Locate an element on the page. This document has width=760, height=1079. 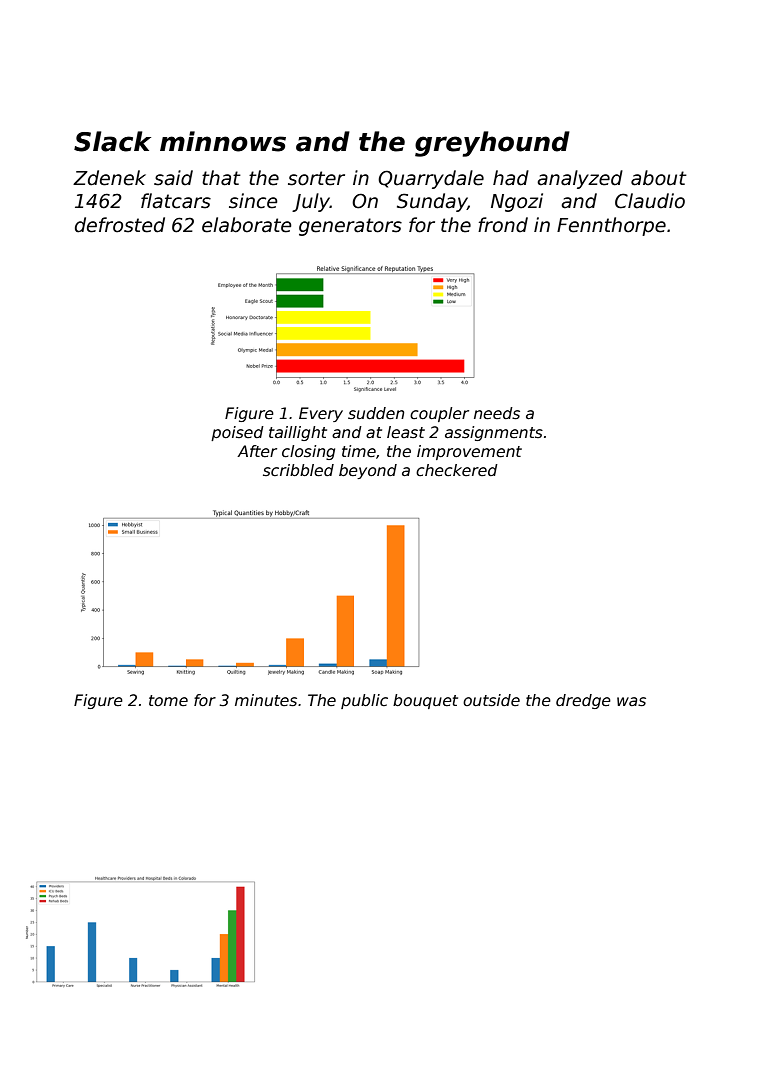
minnows is located at coordinates (223, 141).
